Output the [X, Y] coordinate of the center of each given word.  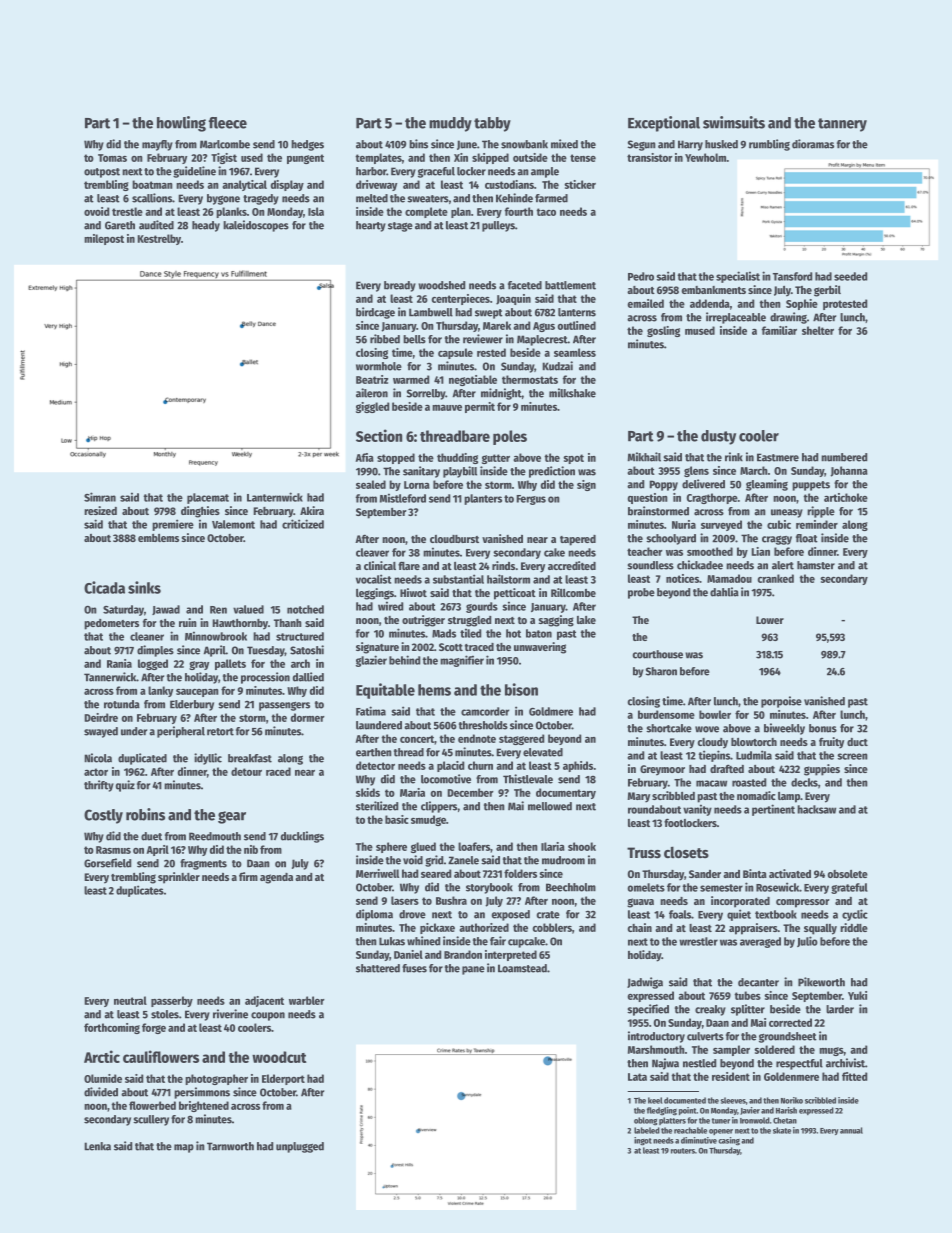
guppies [822, 770]
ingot [643, 1141]
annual [851, 1130]
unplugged [300, 1147]
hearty [371, 226]
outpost [102, 173]
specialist [738, 277]
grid [434, 861]
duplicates [140, 891]
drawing [788, 318]
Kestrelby [159, 239]
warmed [411, 379]
